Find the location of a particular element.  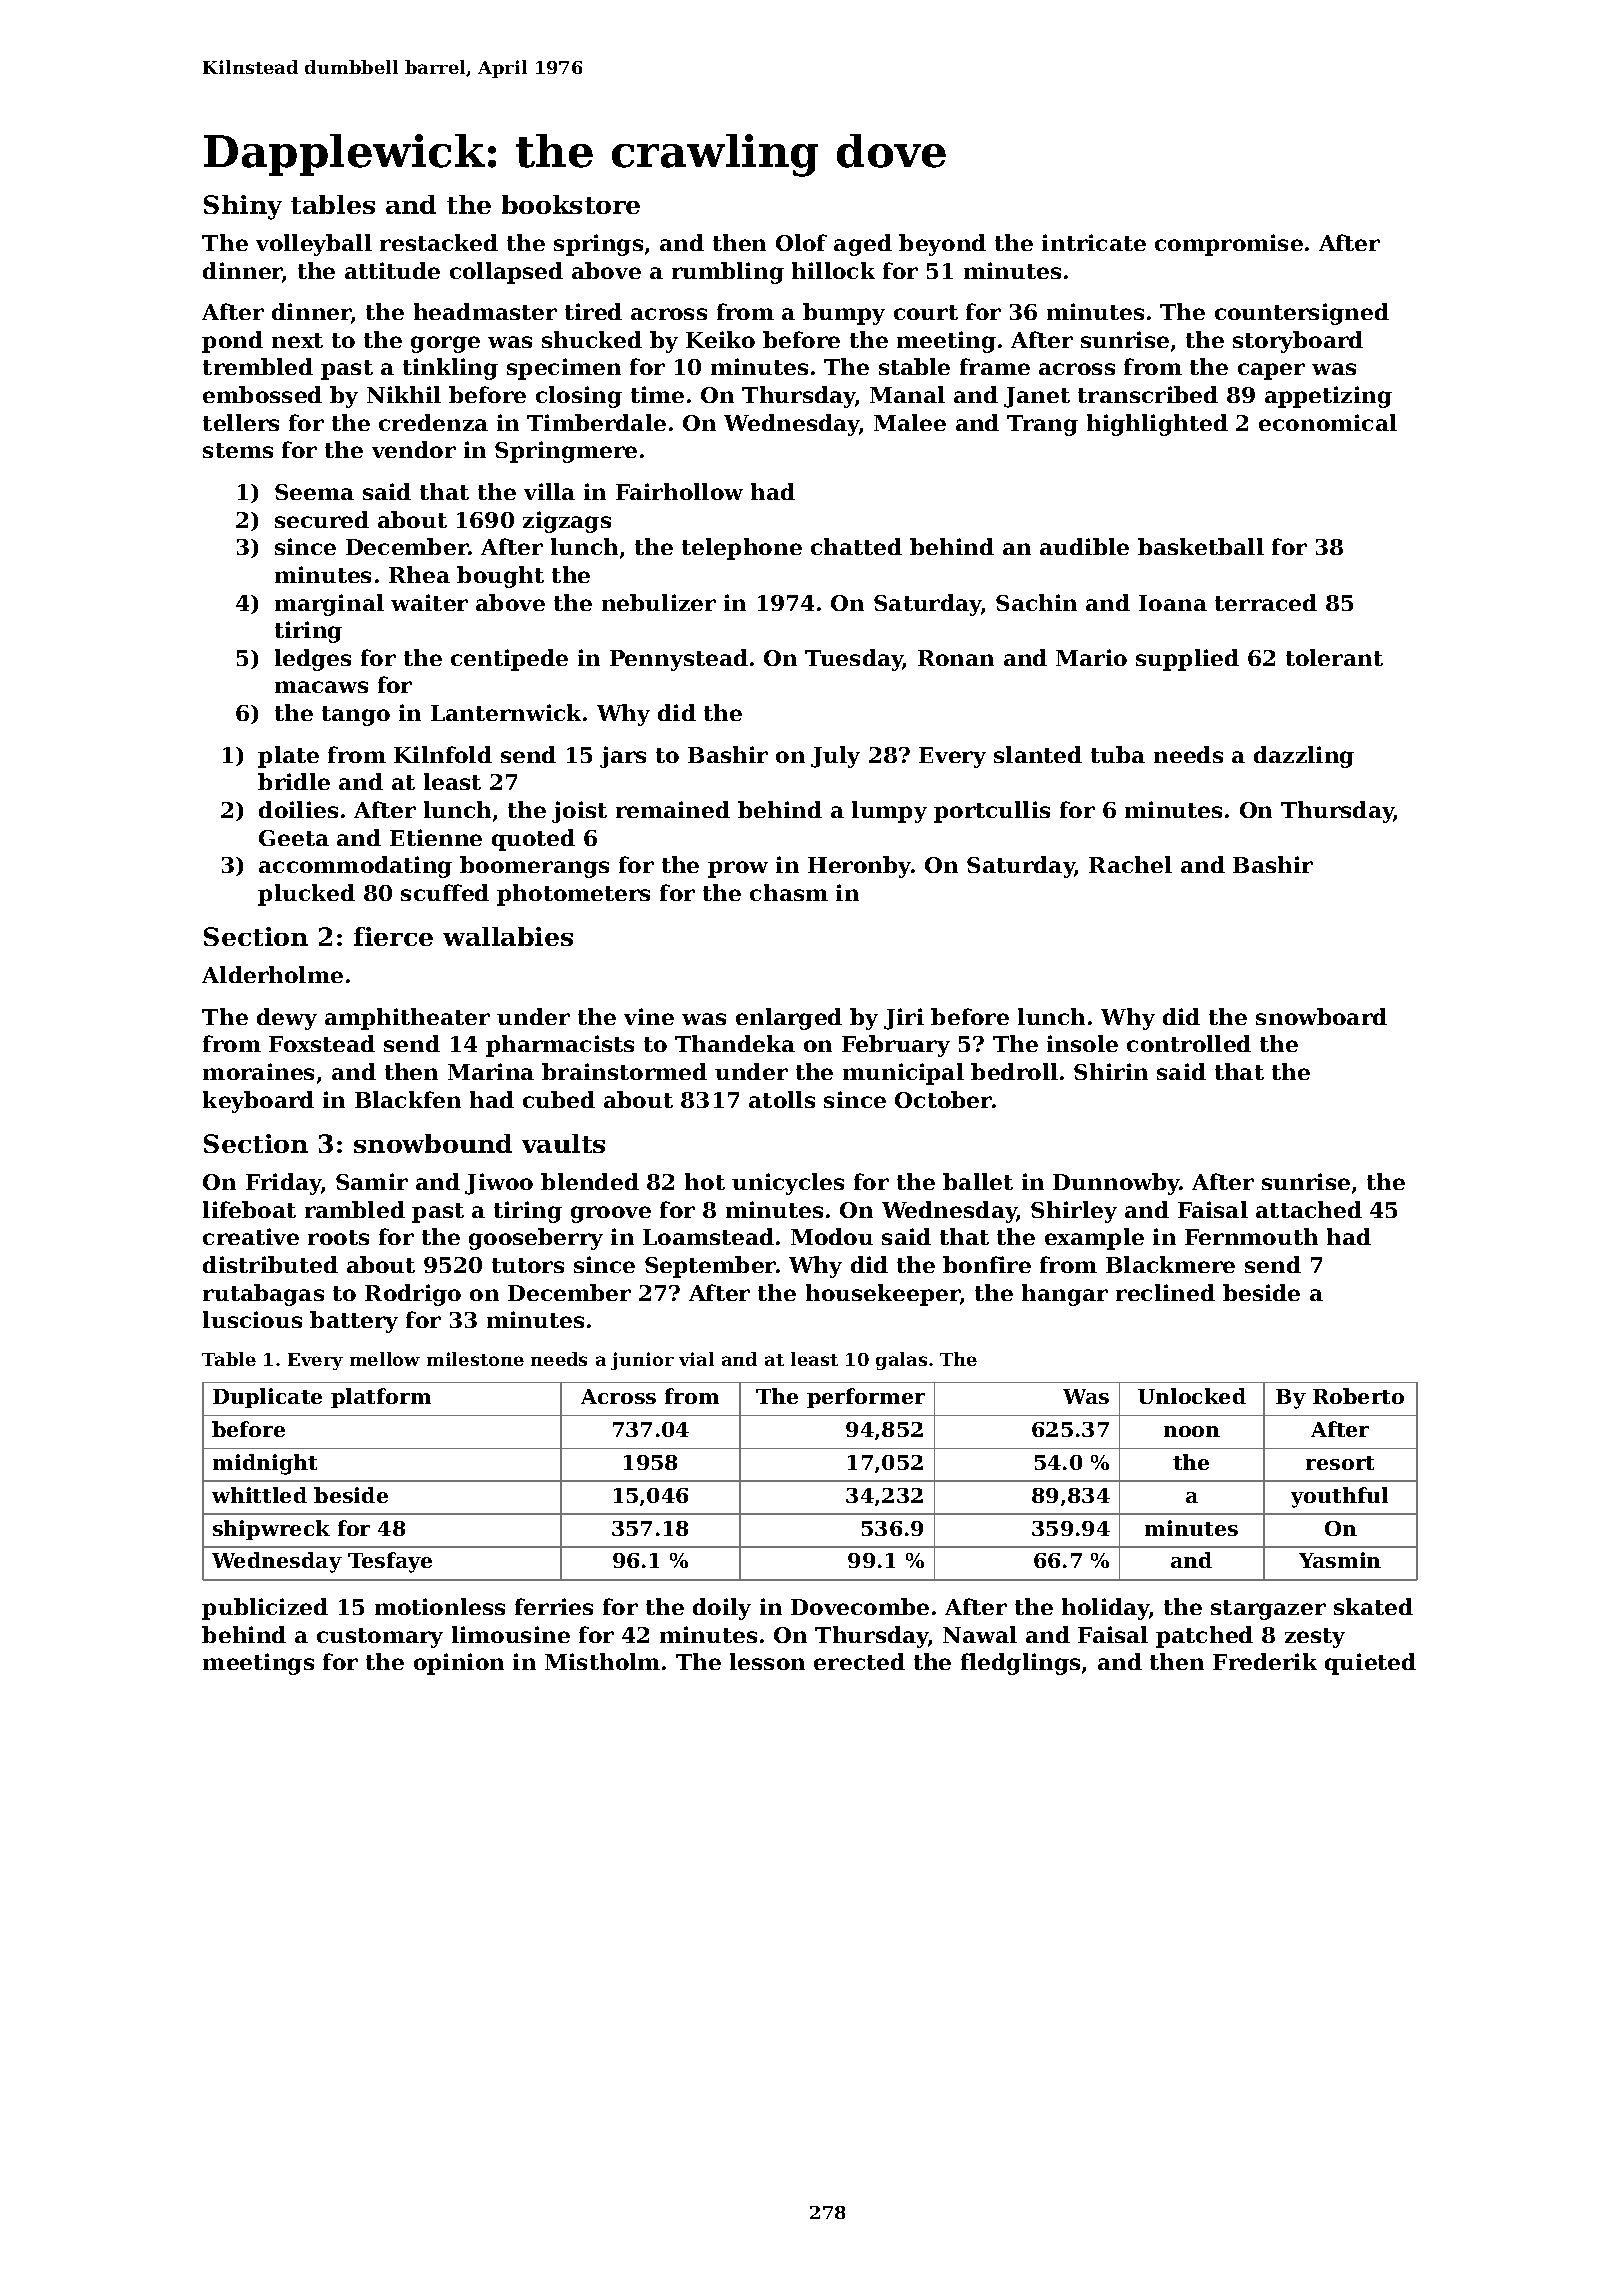

Shiny is located at coordinates (243, 207).
